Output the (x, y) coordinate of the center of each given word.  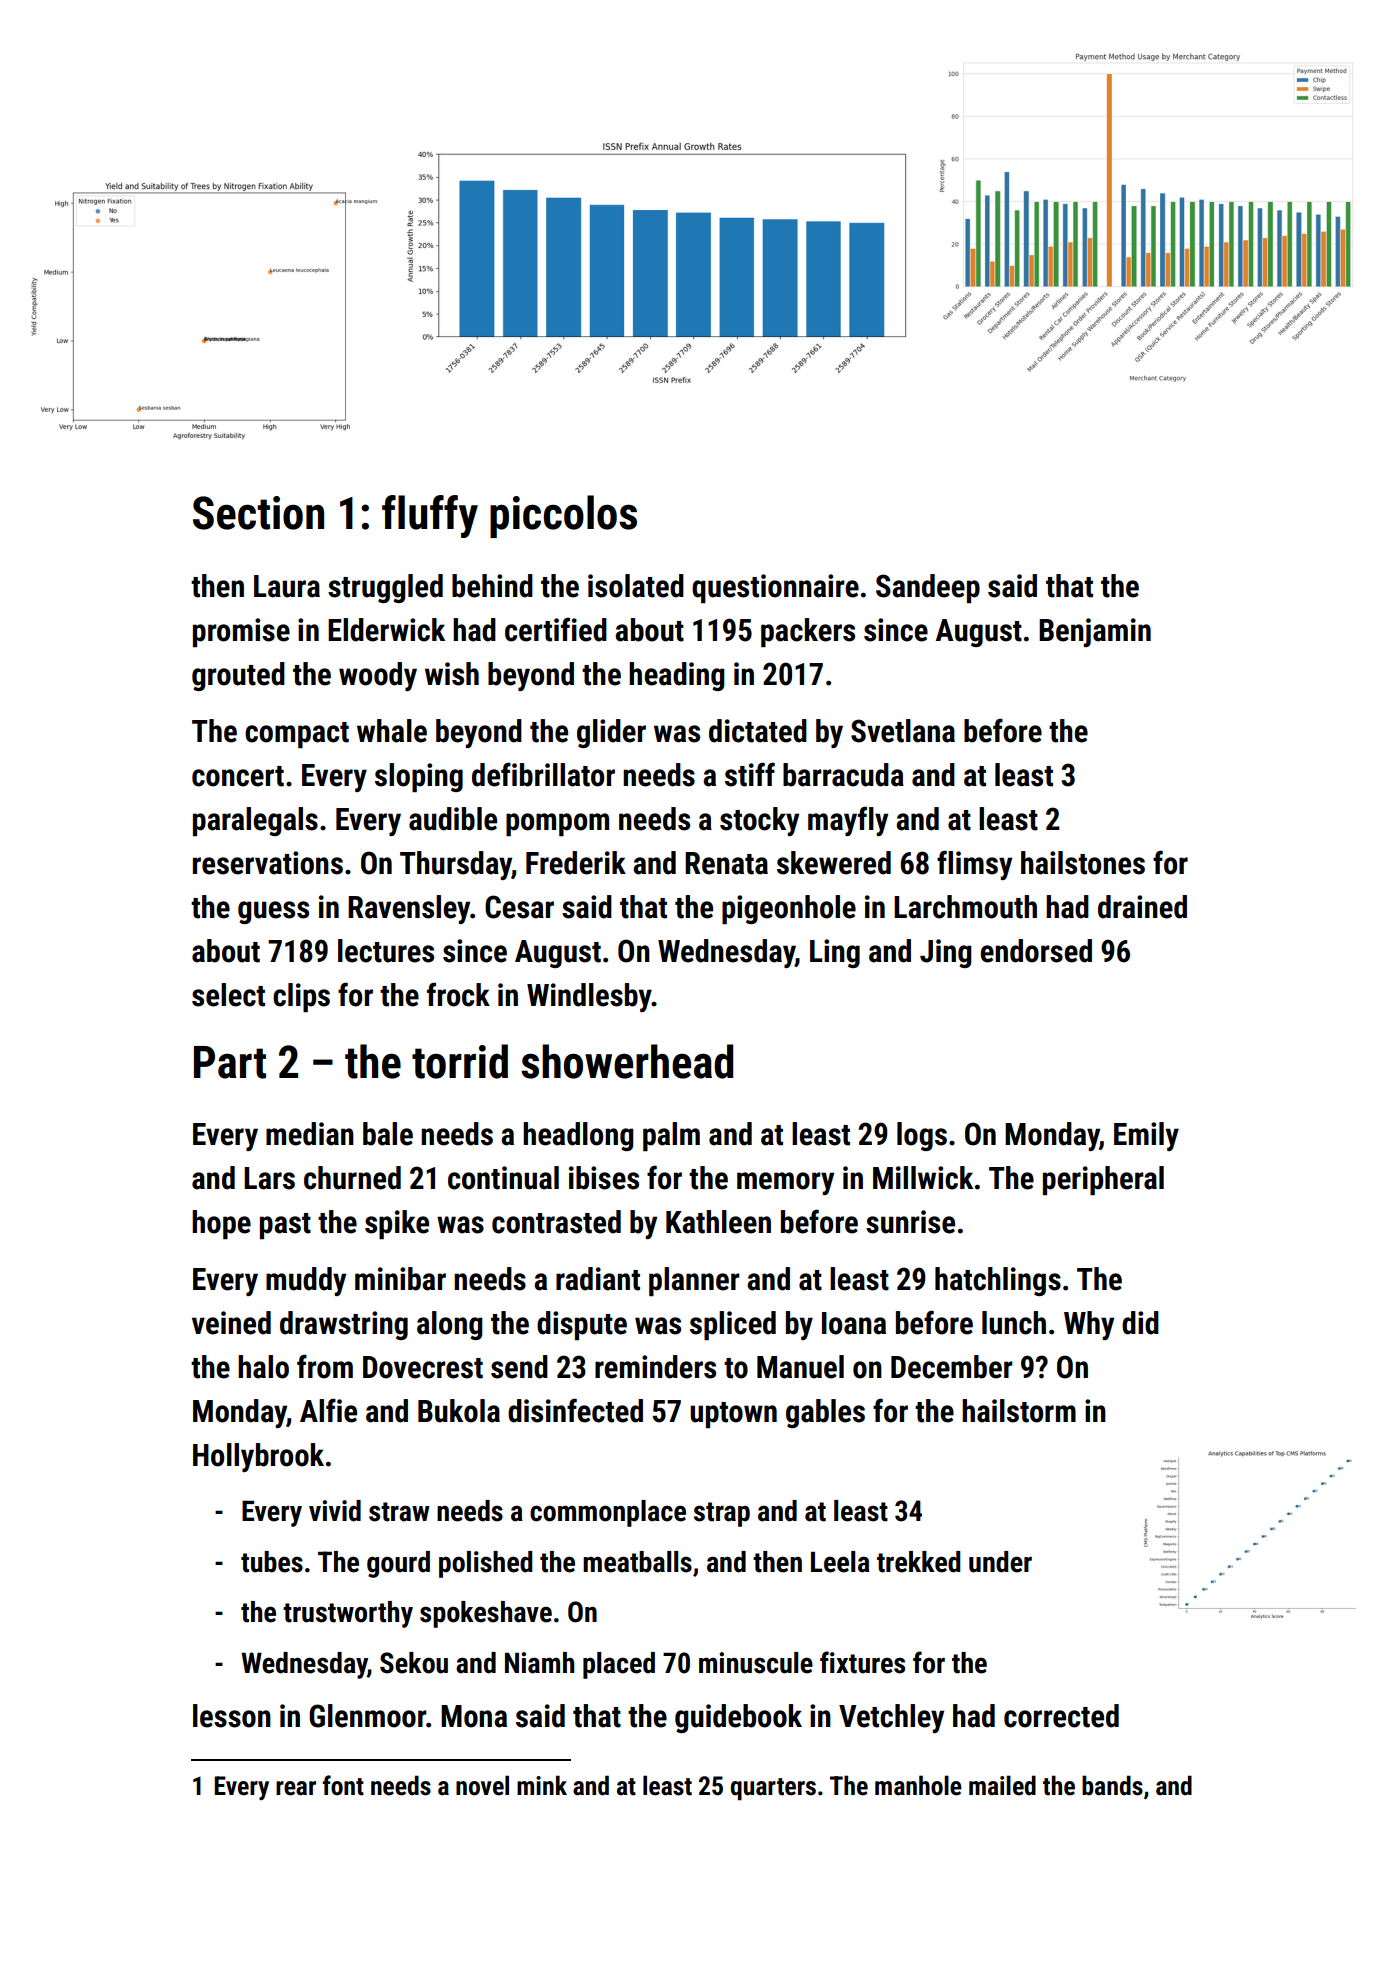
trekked (918, 1562)
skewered (834, 863)
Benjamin (1095, 632)
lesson (232, 1716)
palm (671, 1136)
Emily (1146, 1136)
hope (221, 1224)
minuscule (756, 1663)
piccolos (563, 516)
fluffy (430, 516)
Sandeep (928, 588)
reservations (268, 863)
